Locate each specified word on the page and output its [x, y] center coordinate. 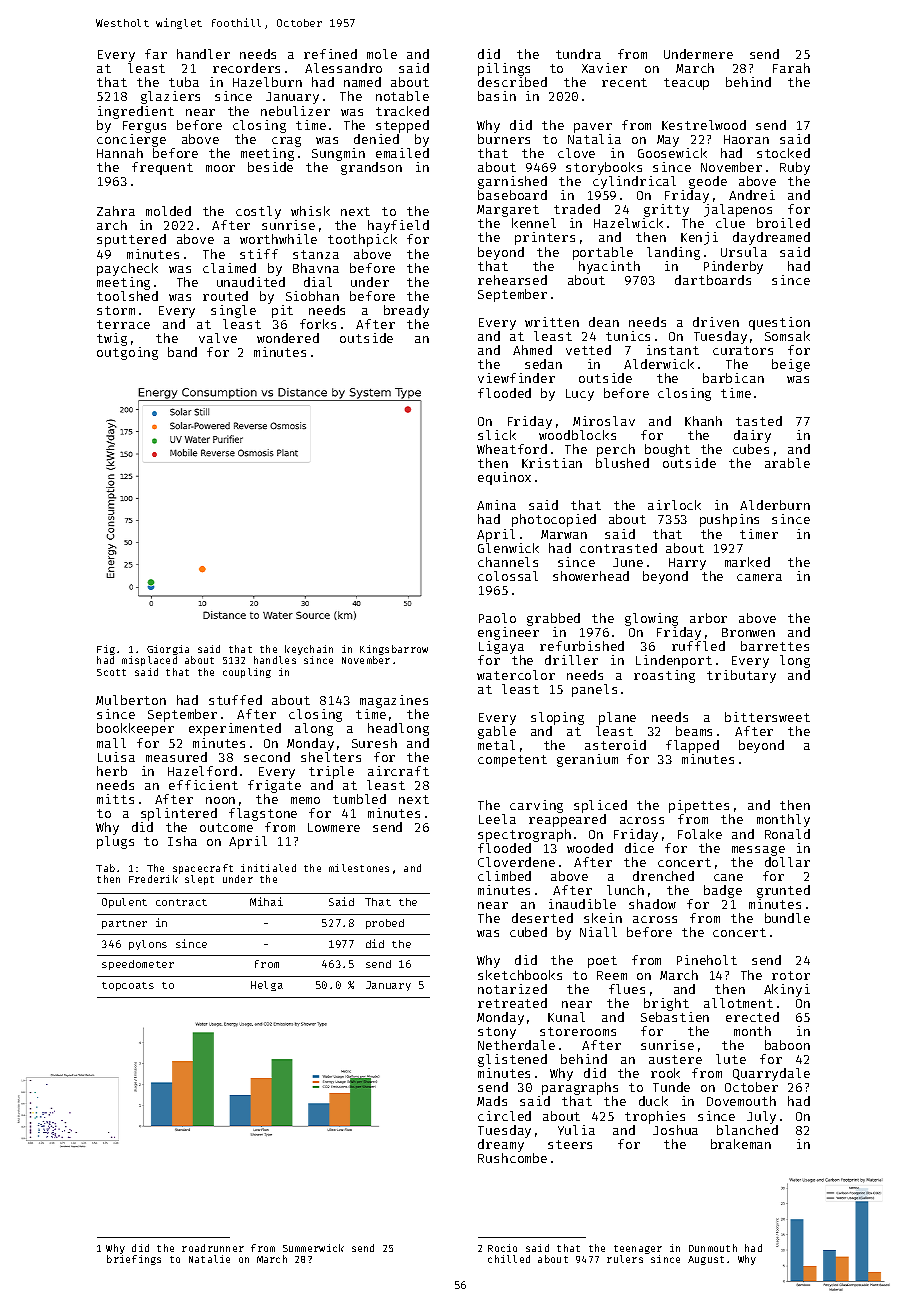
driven [716, 322]
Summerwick [313, 1248]
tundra [578, 54]
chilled [509, 1259]
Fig [106, 650]
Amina [496, 505]
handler [203, 54]
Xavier [604, 68]
